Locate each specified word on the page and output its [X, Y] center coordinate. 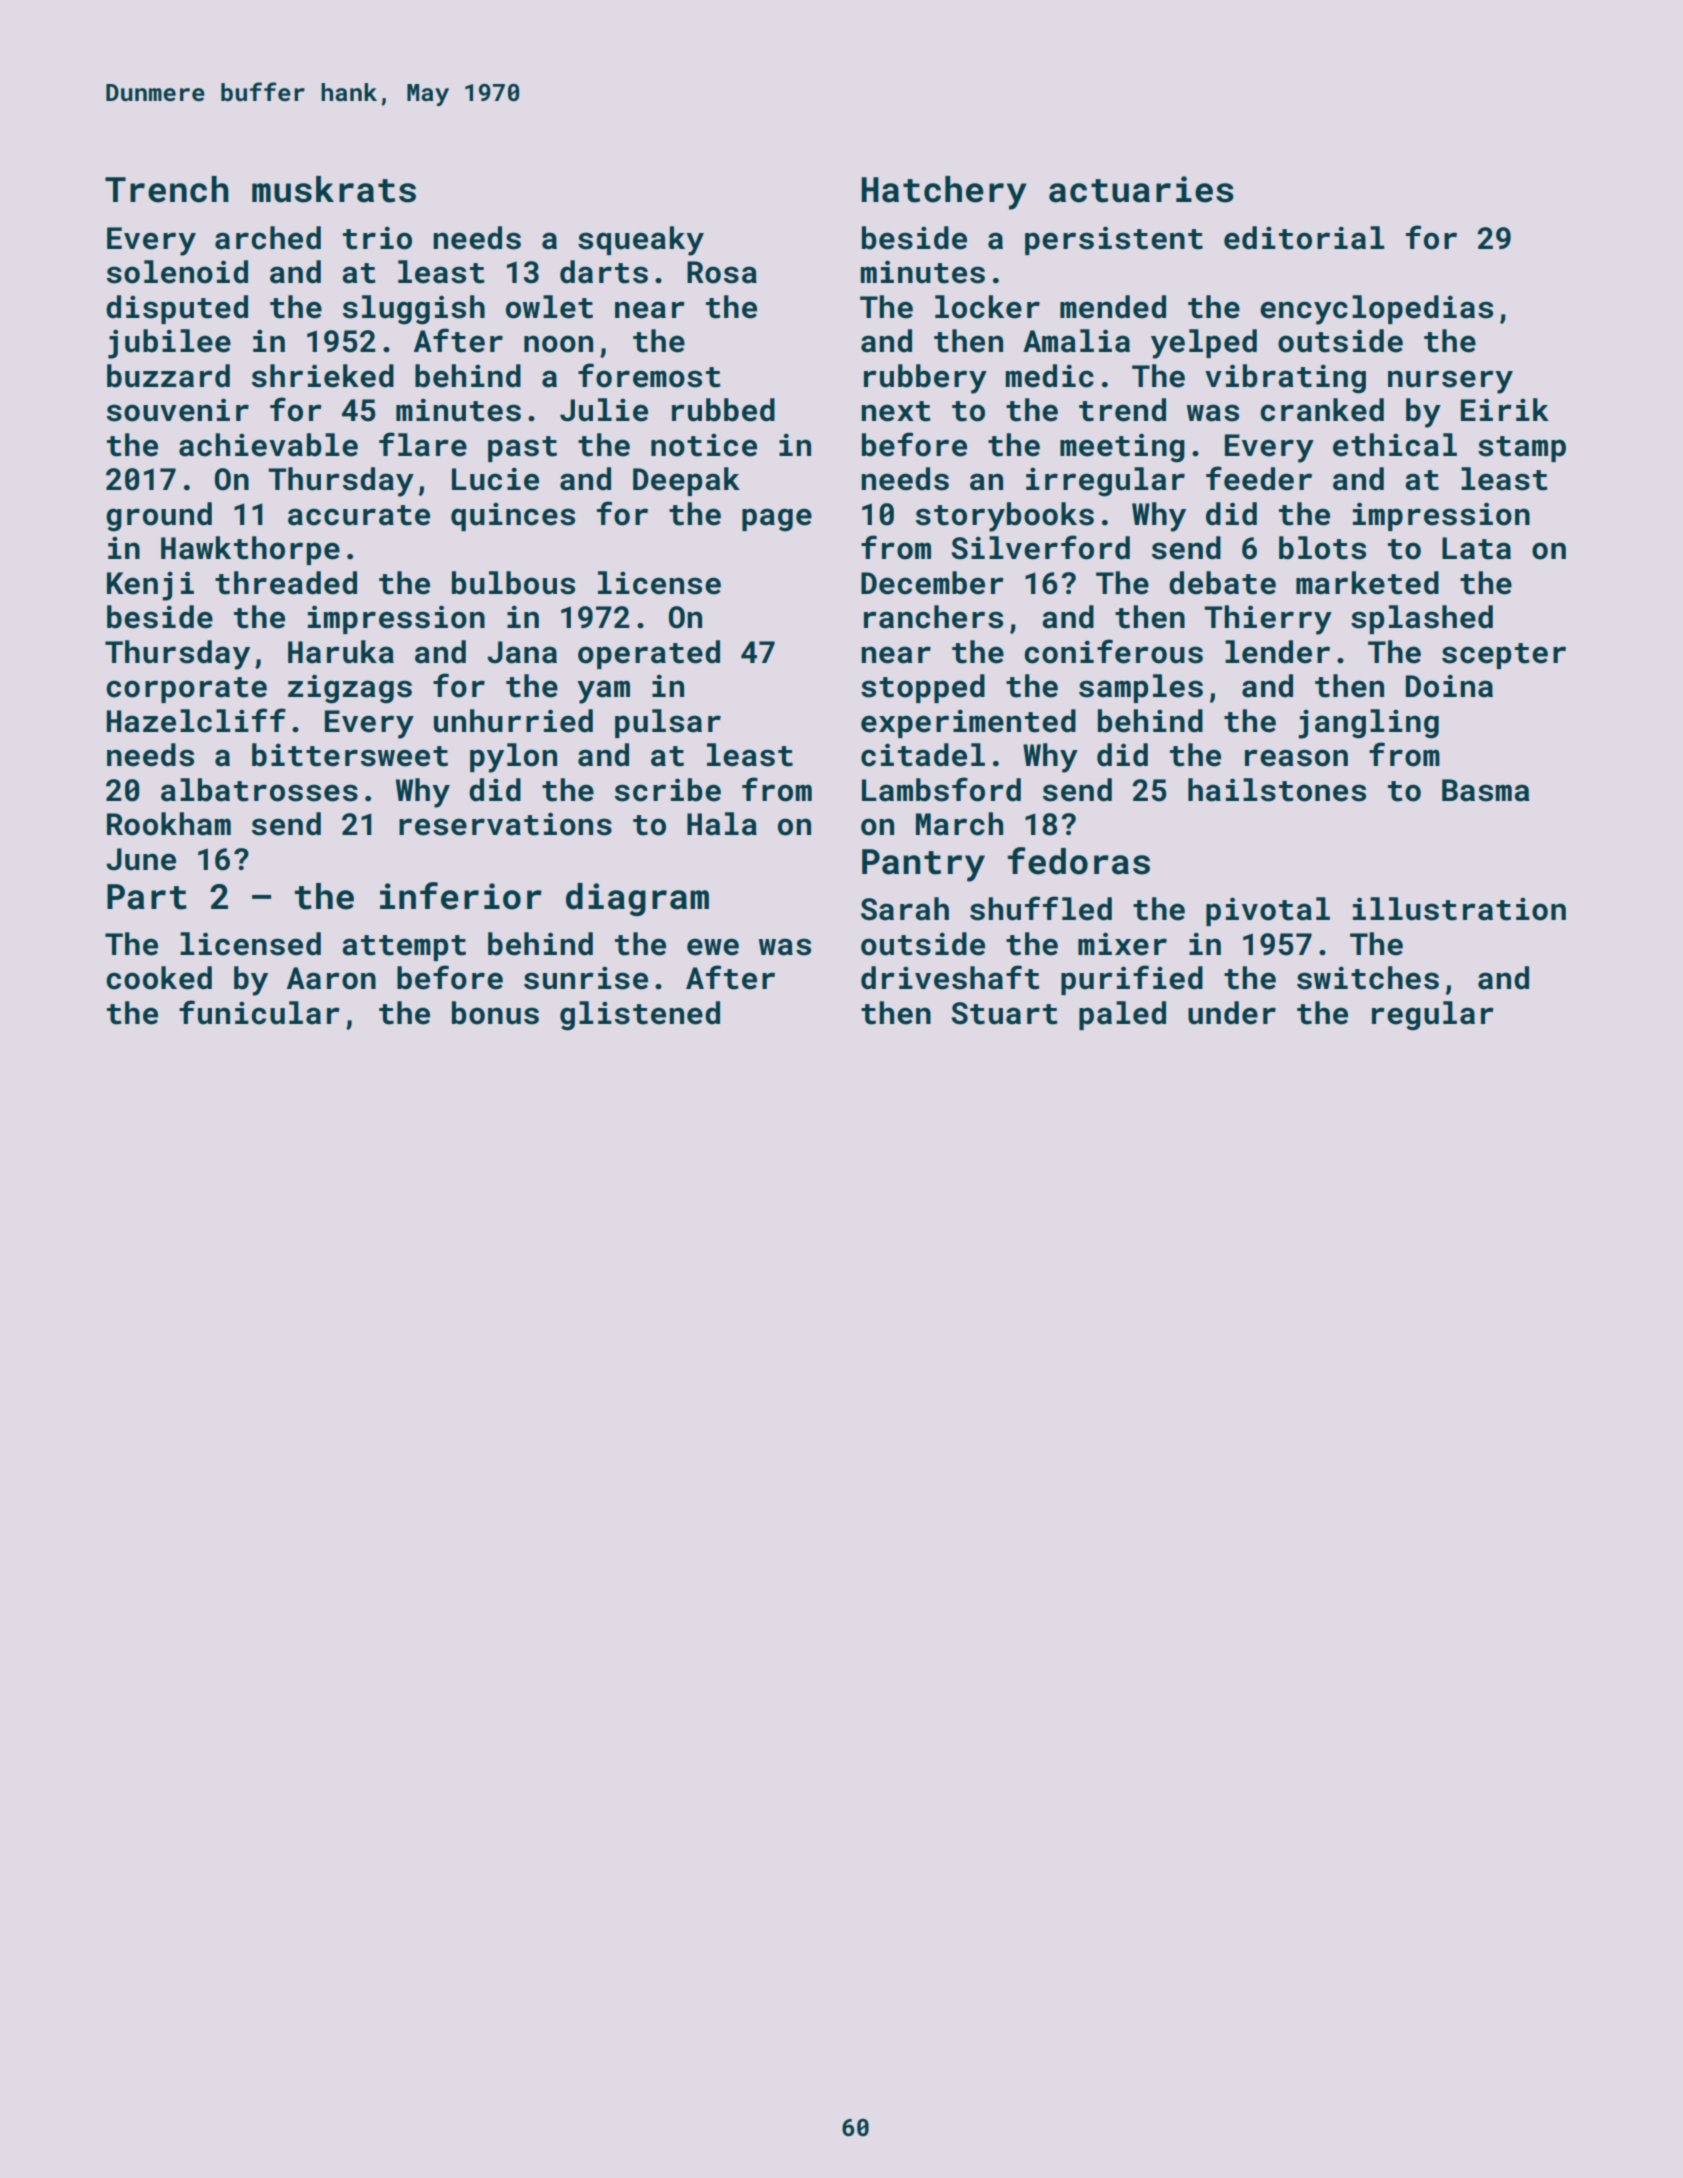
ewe [713, 947]
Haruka [341, 652]
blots [1322, 548]
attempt [404, 948]
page [777, 520]
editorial [1304, 238]
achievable [268, 445]
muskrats [334, 189]
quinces [513, 517]
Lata [1476, 548]
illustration [1459, 909]
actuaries [1141, 189]
